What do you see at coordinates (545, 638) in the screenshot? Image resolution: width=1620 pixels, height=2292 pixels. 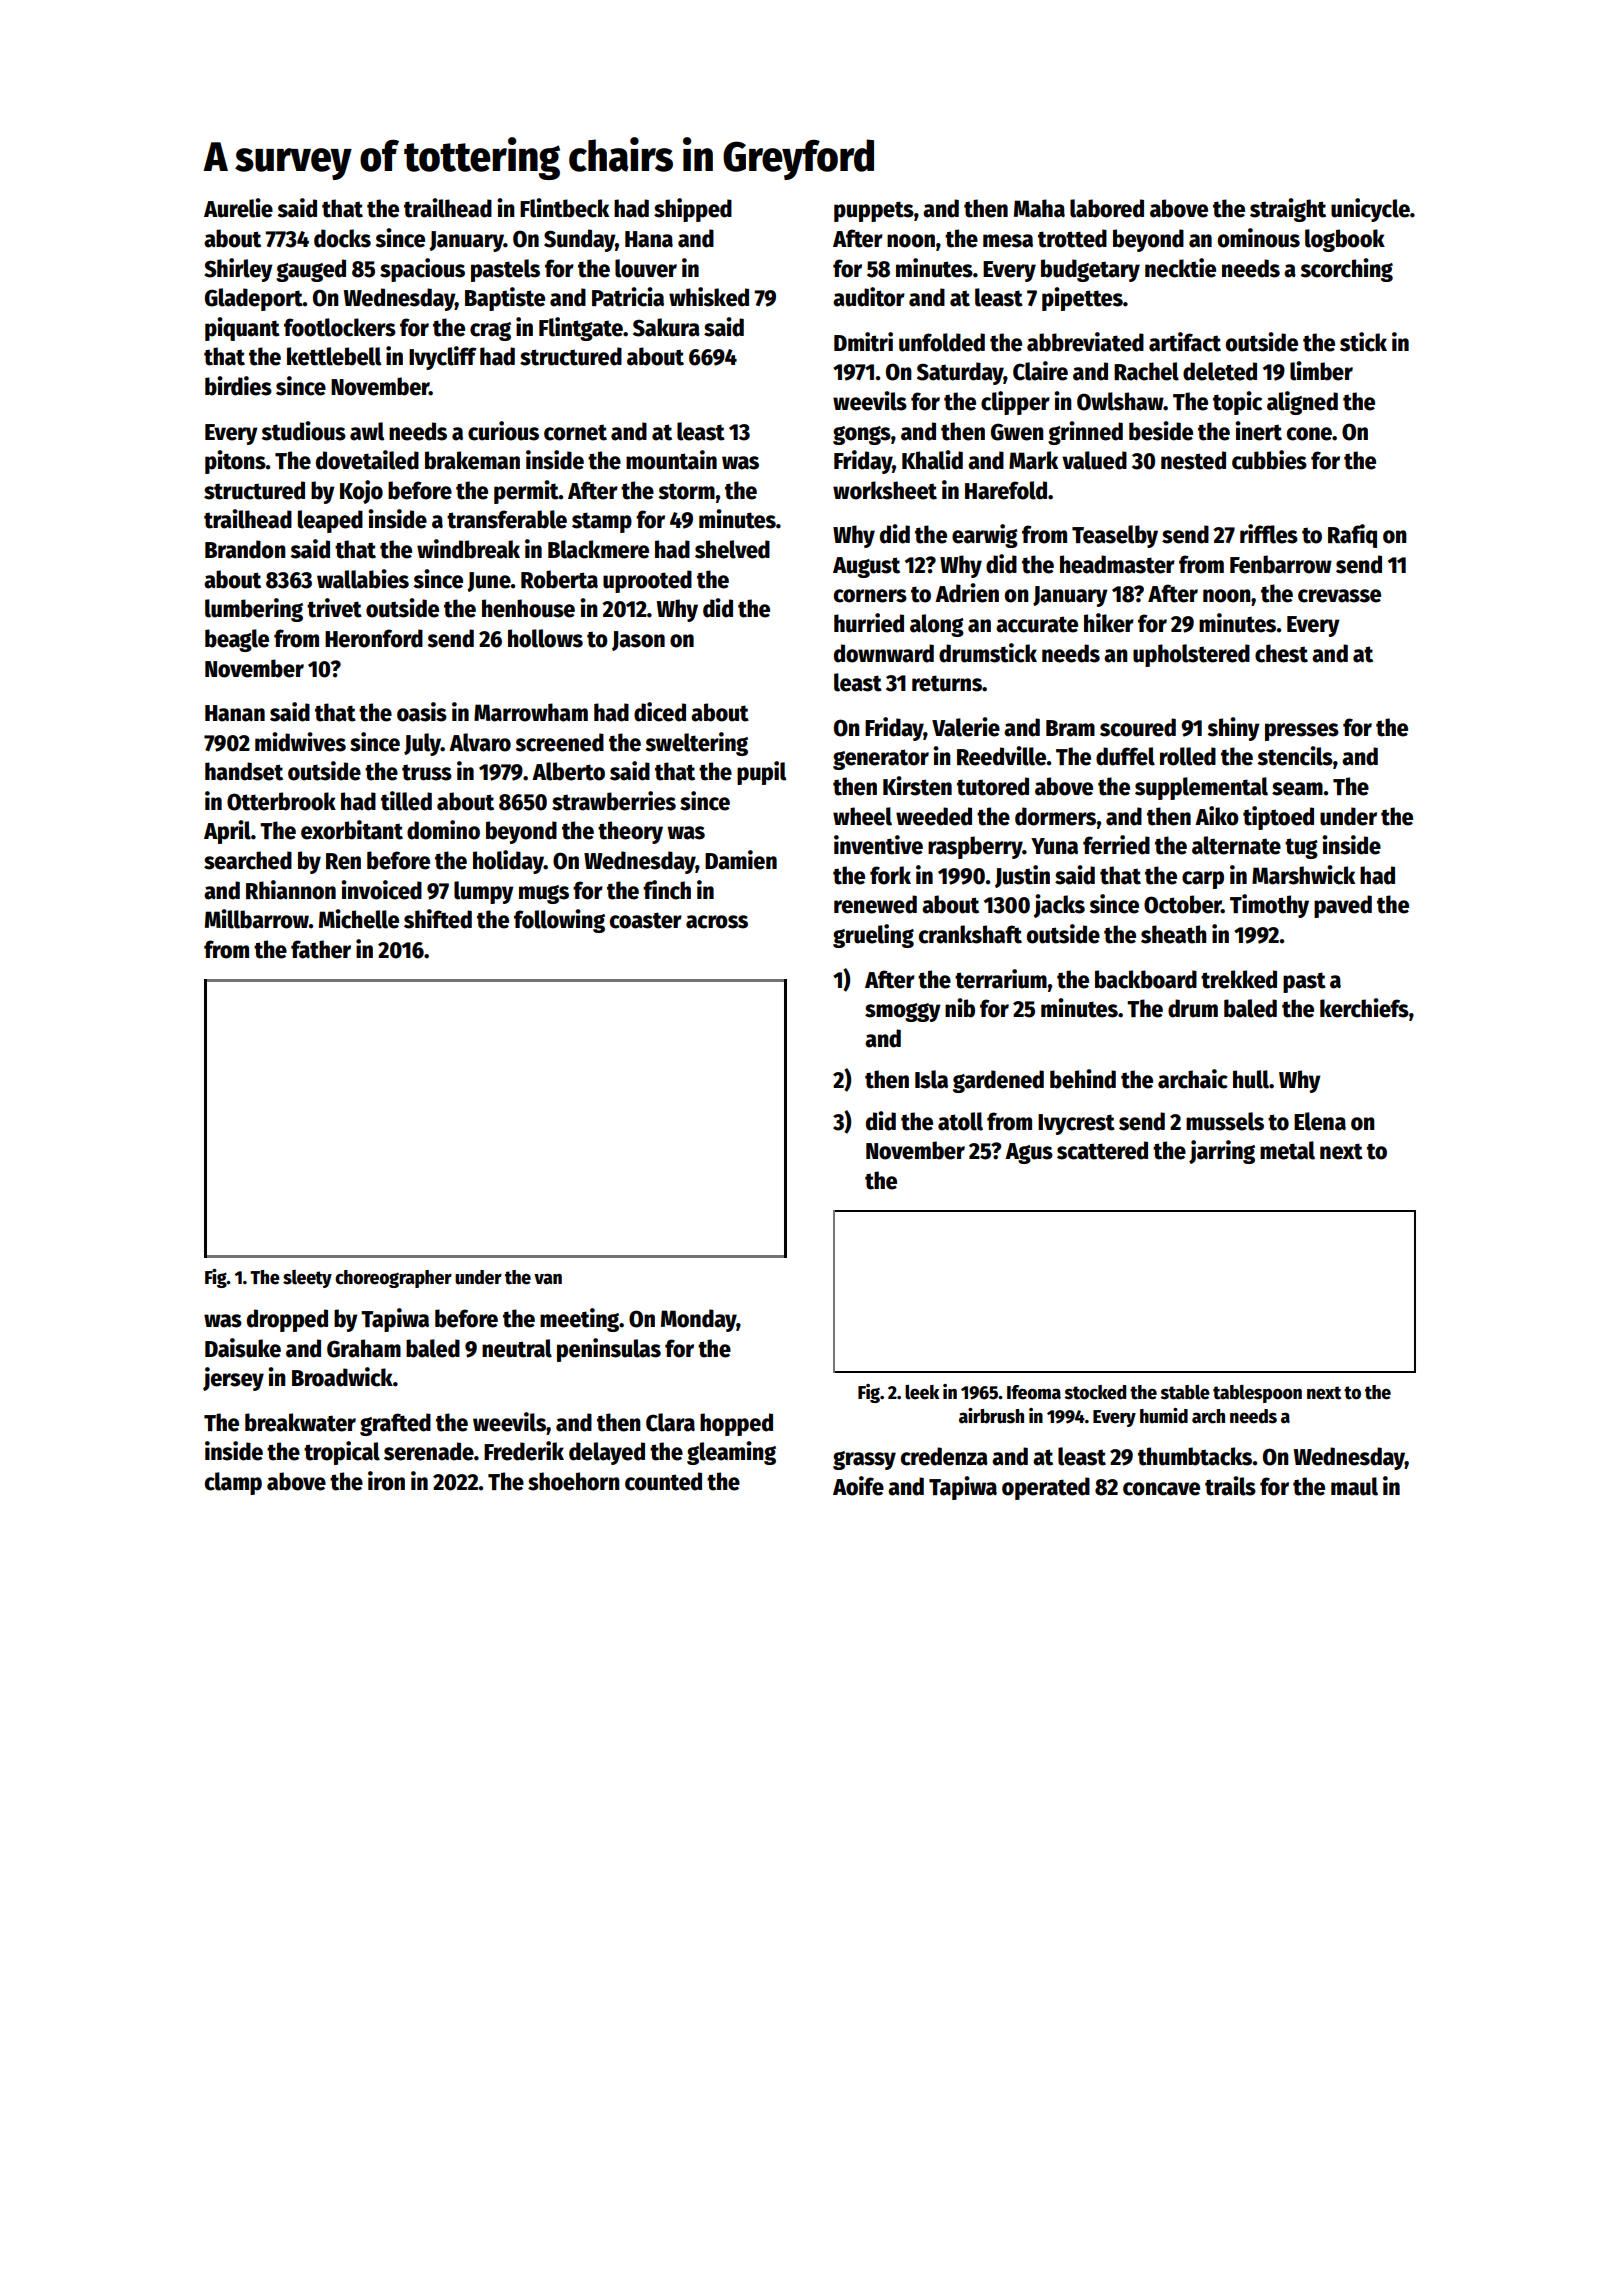 I see `hollows` at bounding box center [545, 638].
